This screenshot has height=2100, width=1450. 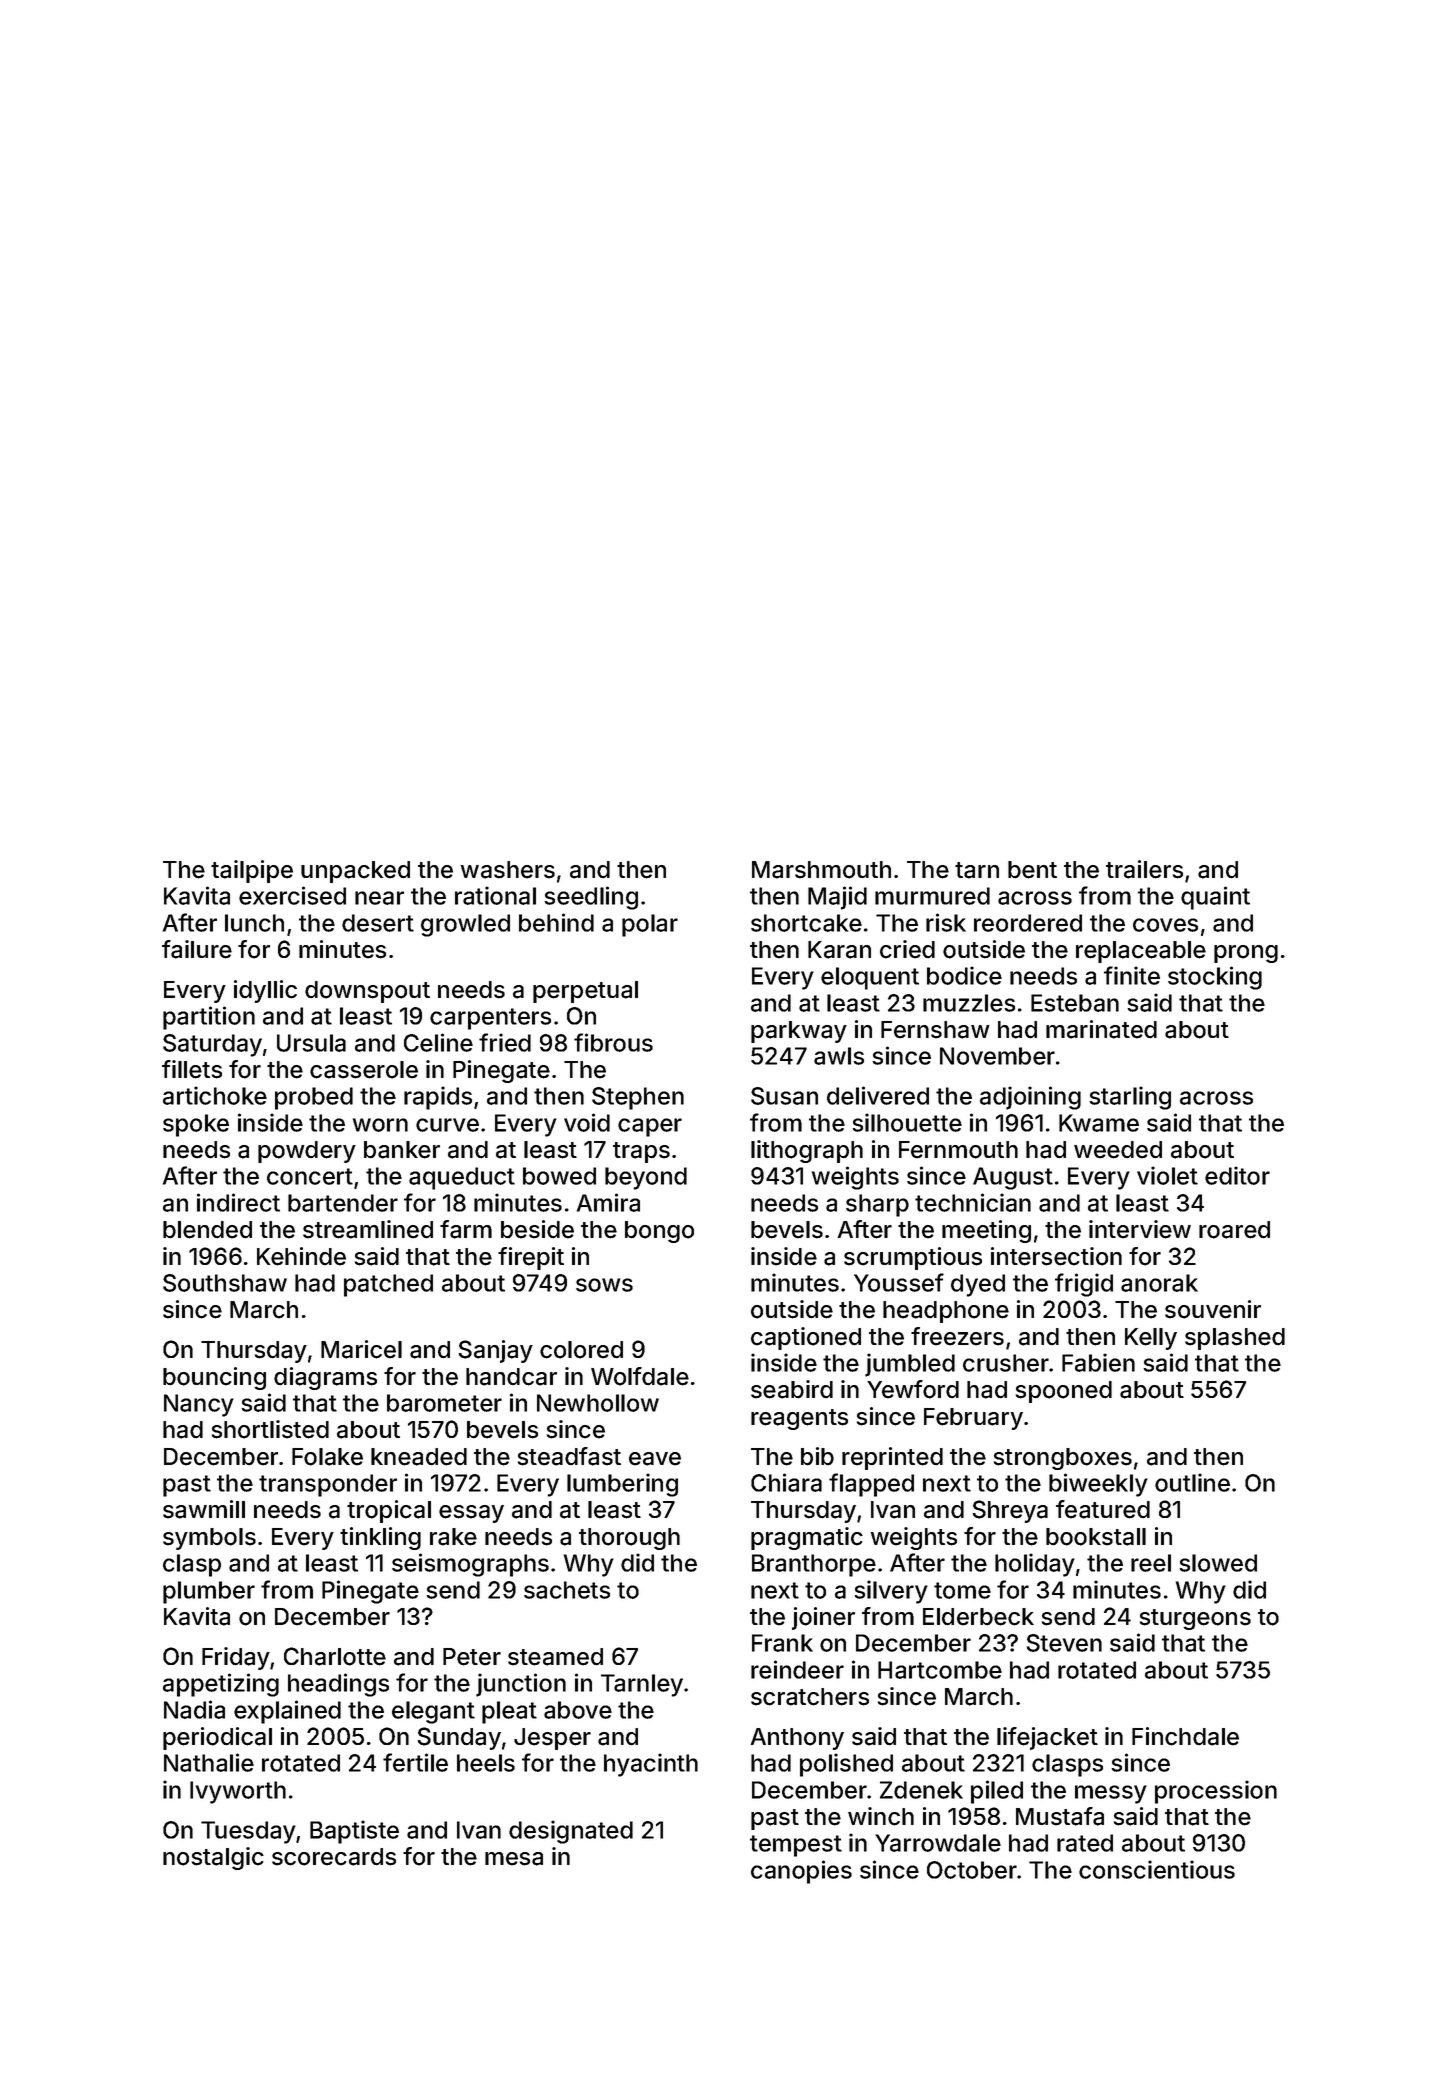 What do you see at coordinates (1215, 898) in the screenshot?
I see `quaint` at bounding box center [1215, 898].
